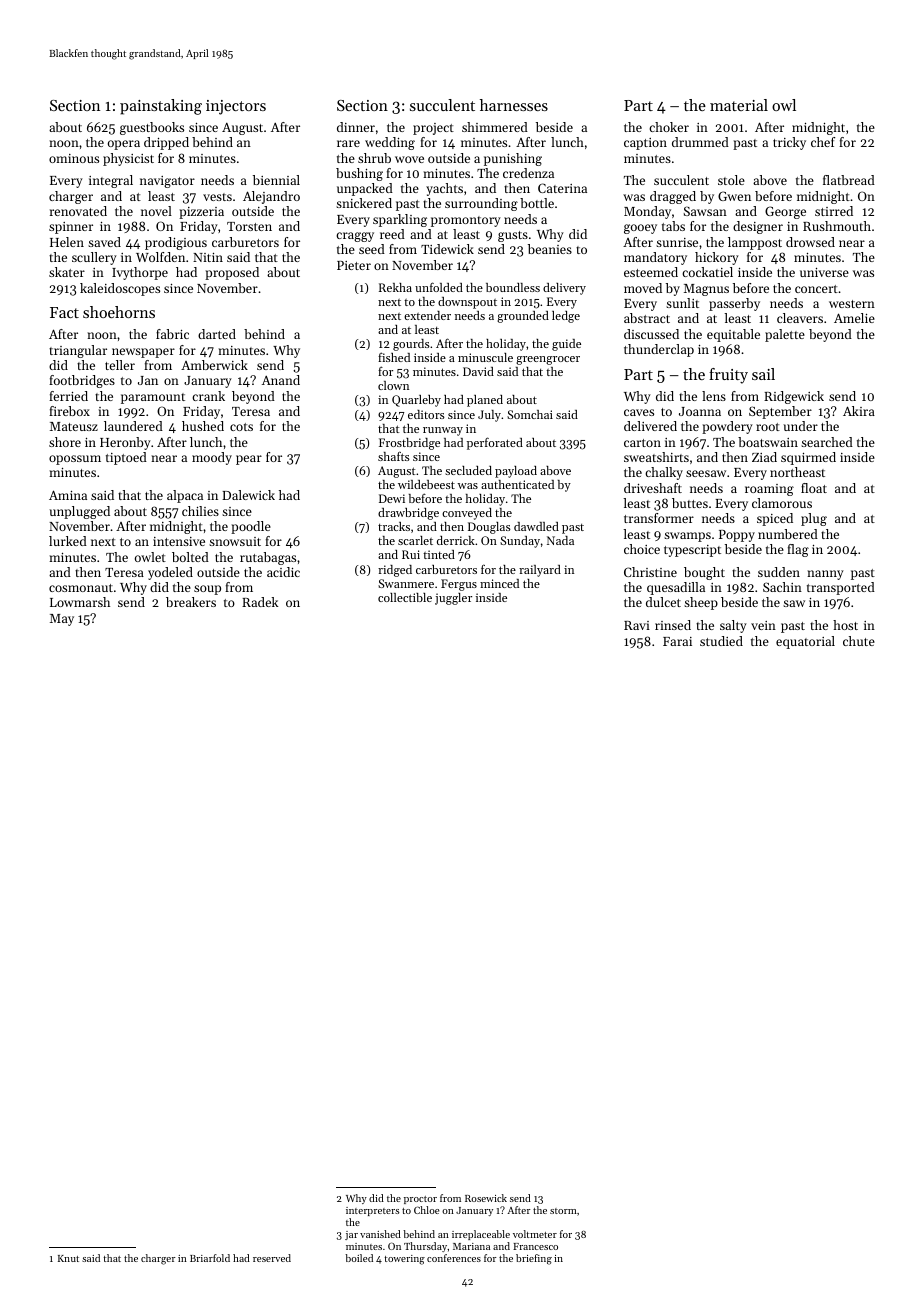 The width and height of the page is (924, 1308). I want to click on Heronby, so click(125, 443).
